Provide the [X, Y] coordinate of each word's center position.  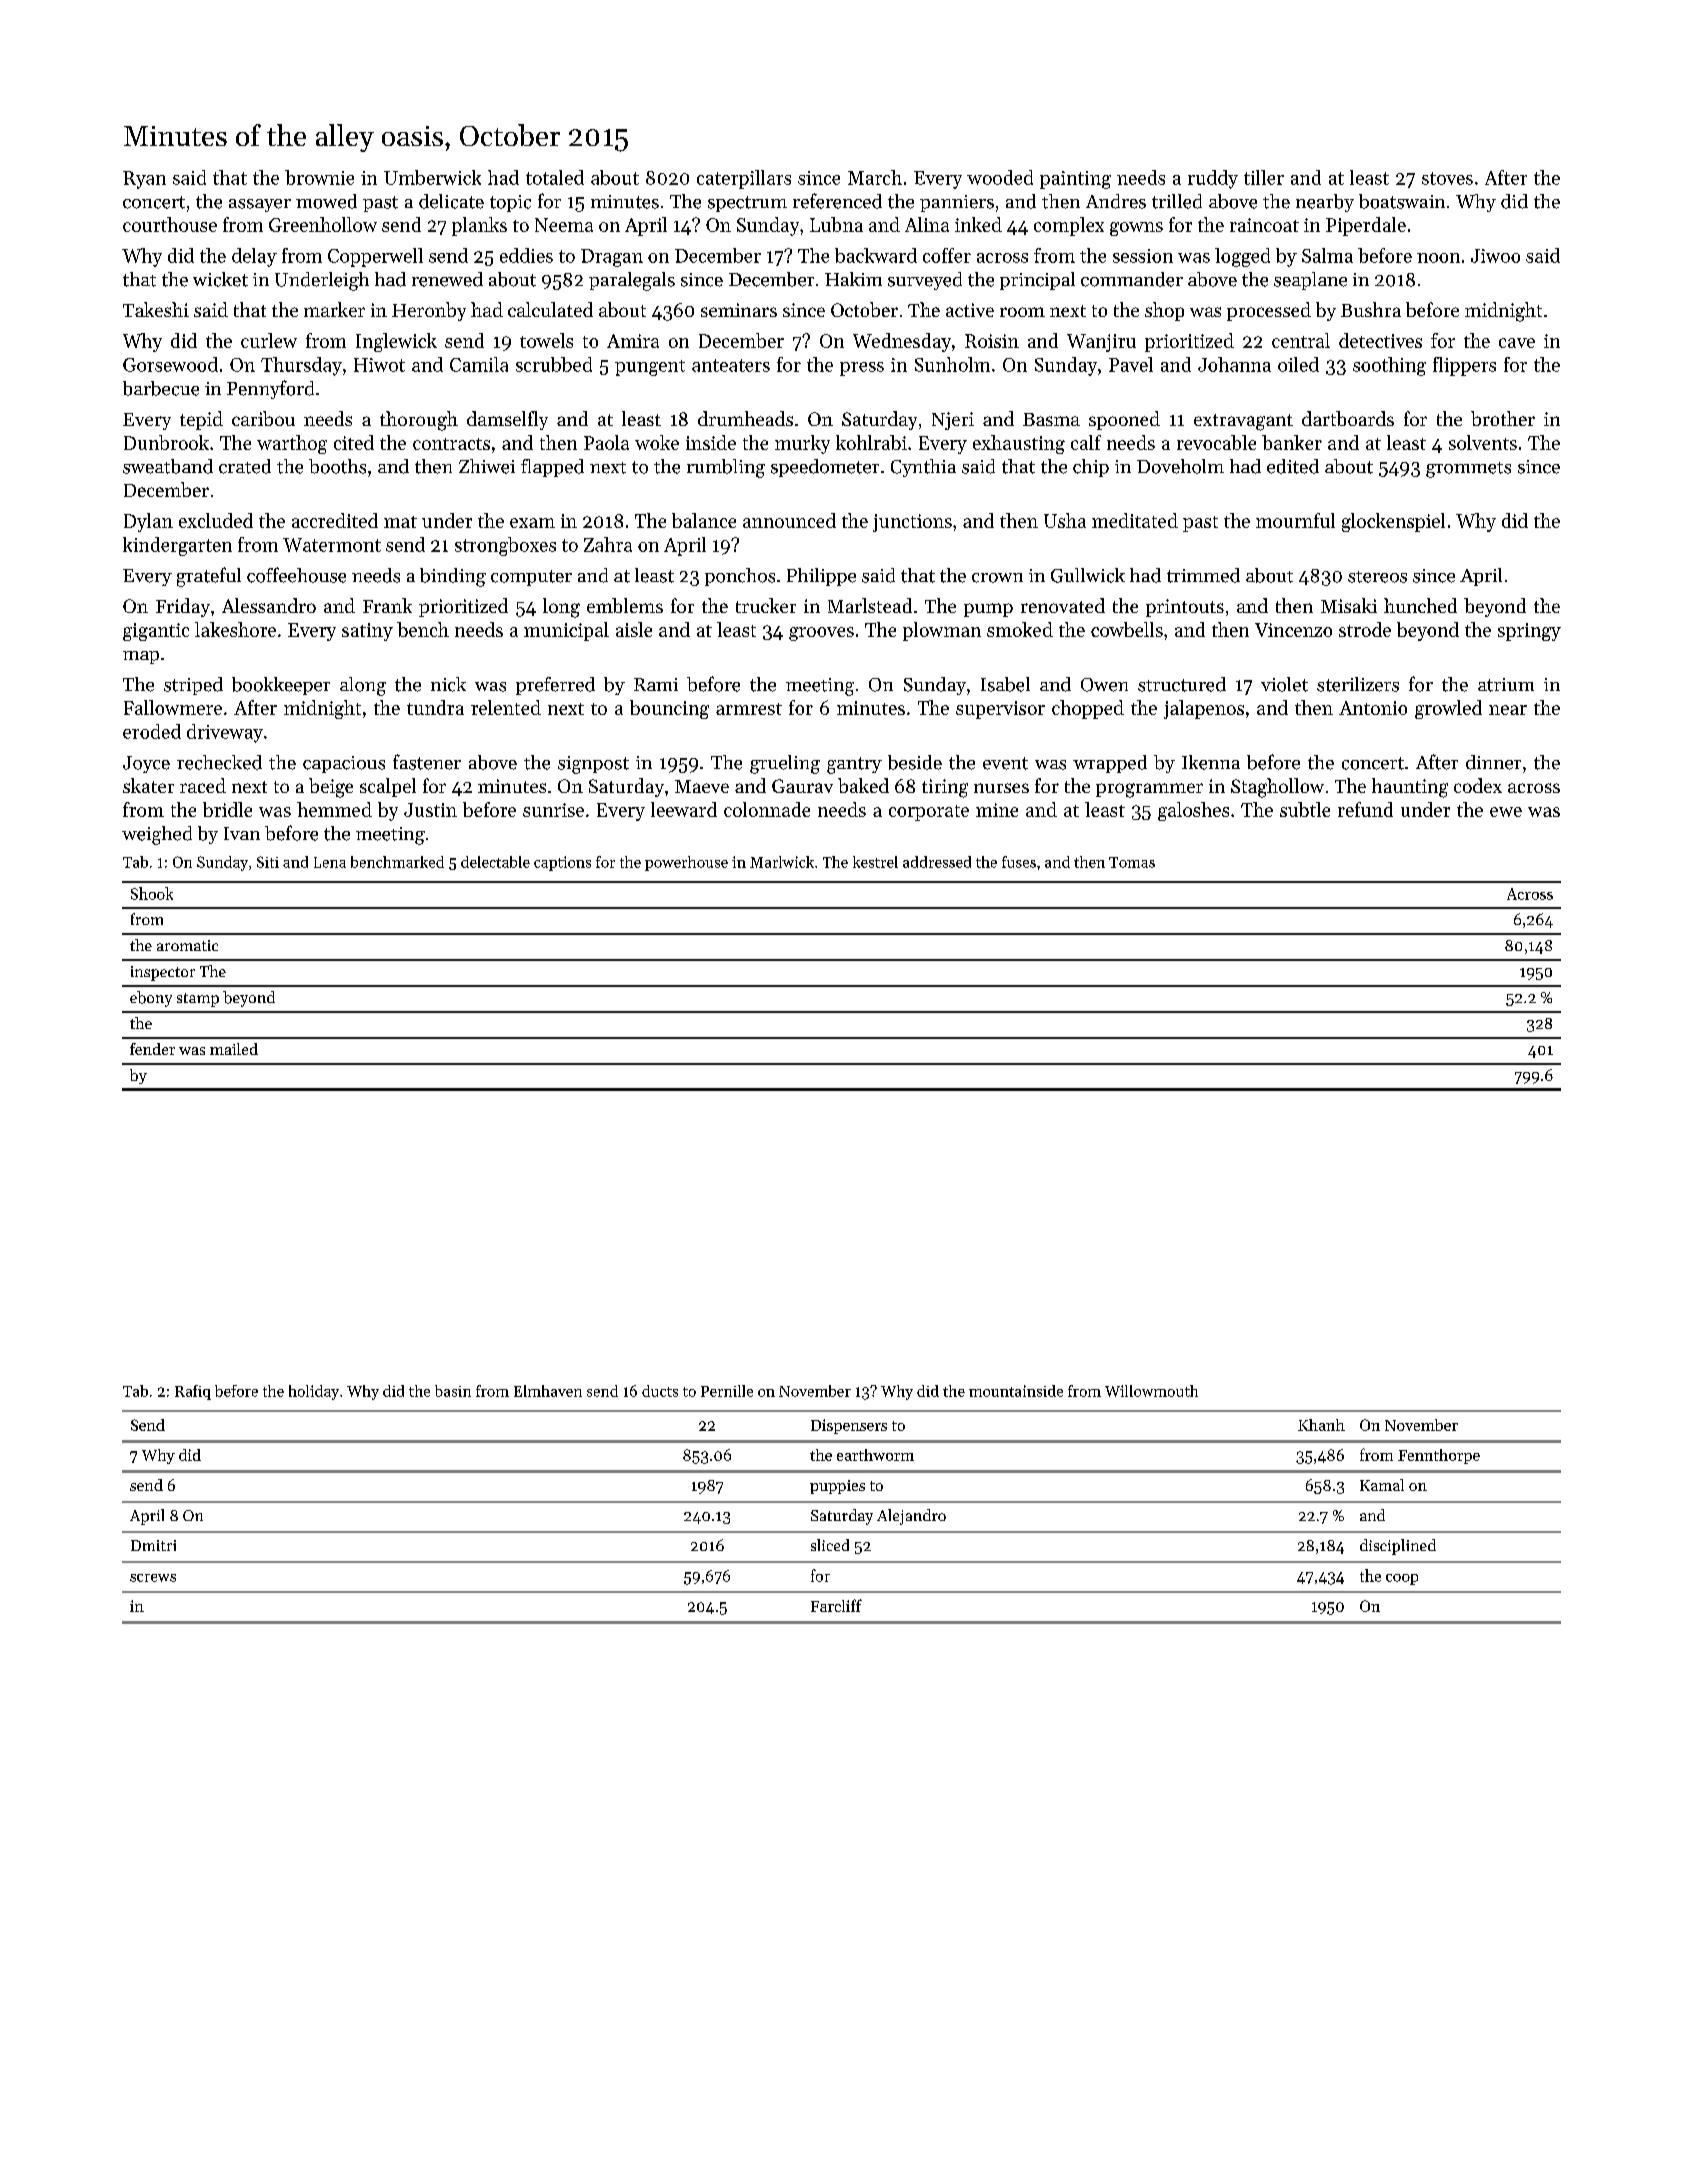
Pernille [727, 1391]
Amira [633, 341]
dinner [1493, 762]
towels [546, 340]
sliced [830, 1545]
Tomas [1132, 862]
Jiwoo [1495, 256]
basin [453, 1391]
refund [1365, 809]
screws [153, 1578]
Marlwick [782, 862]
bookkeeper [281, 686]
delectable [495, 862]
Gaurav [802, 786]
